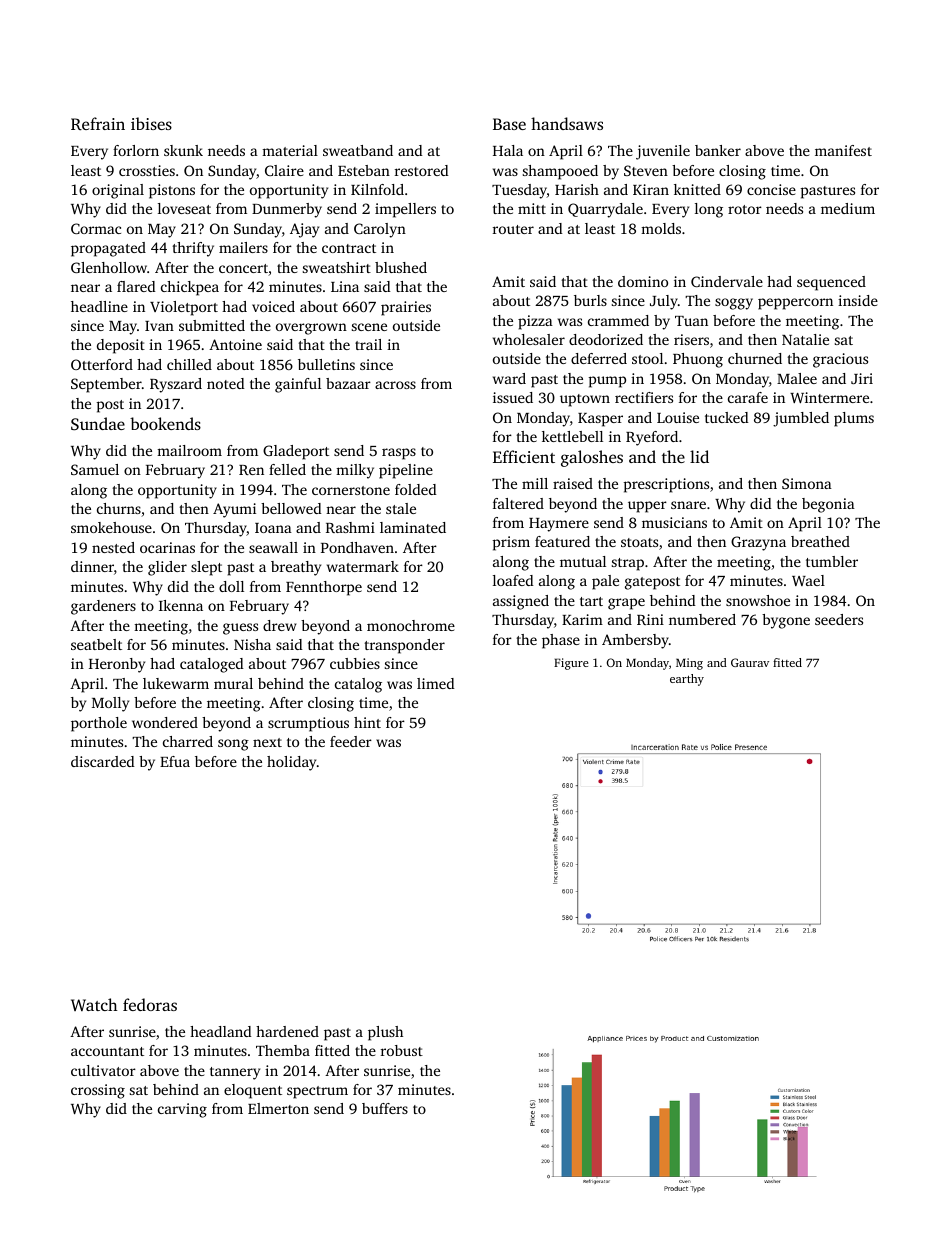 The width and height of the image is (952, 1233). I want to click on begonia, so click(828, 505).
